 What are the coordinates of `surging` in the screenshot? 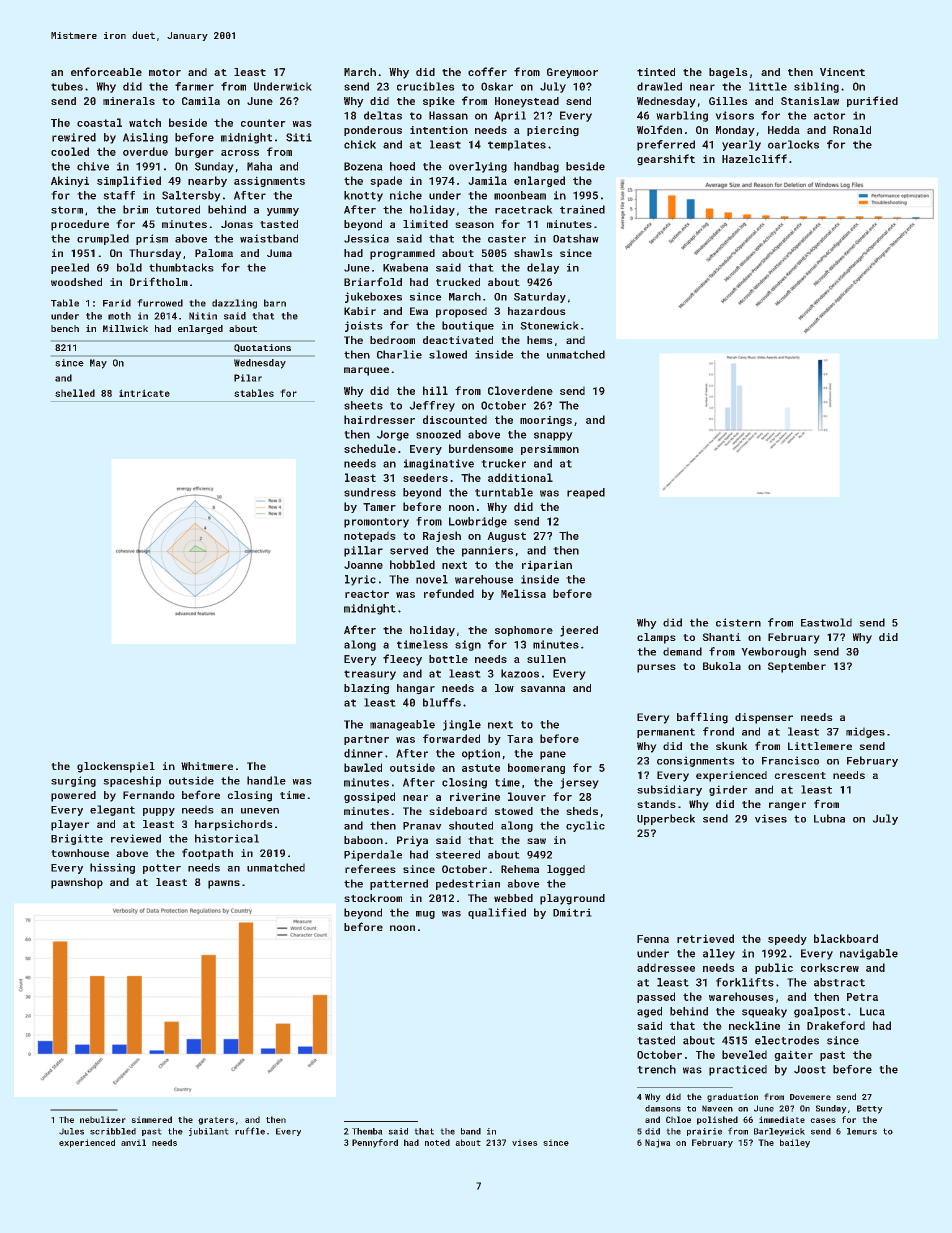 It's located at (73, 781).
